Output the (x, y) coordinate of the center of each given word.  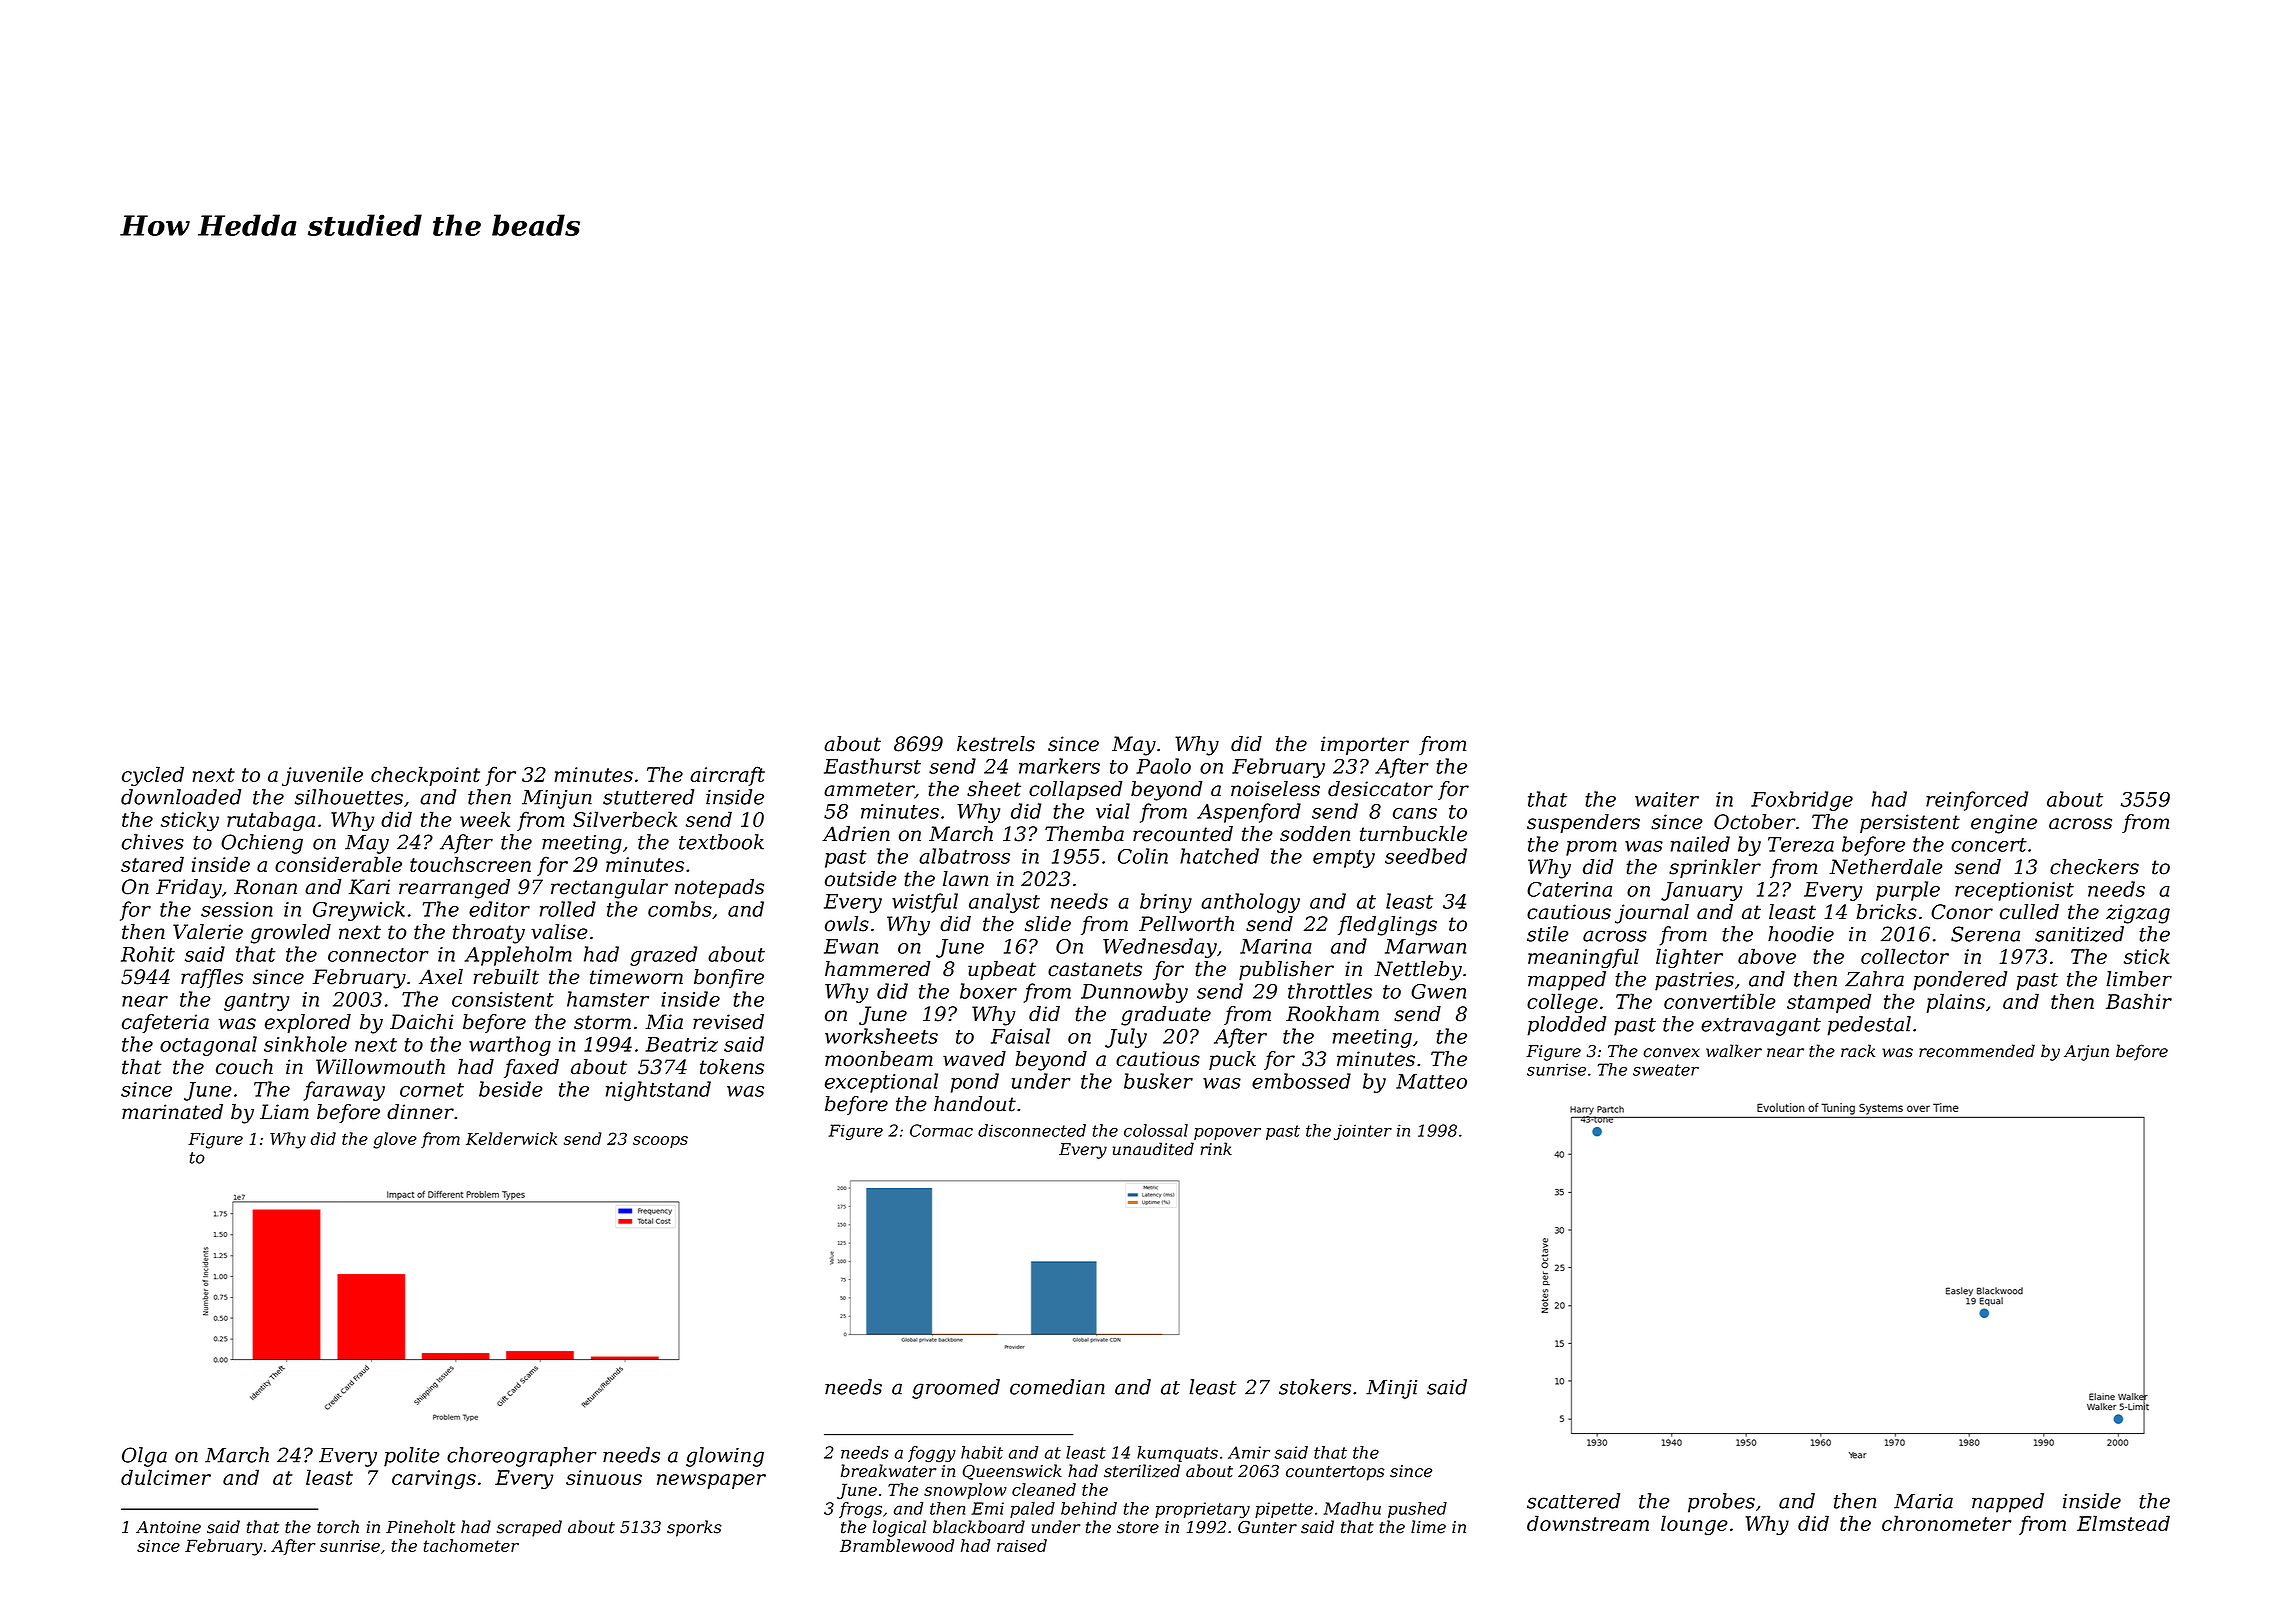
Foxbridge (1802, 801)
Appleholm (518, 956)
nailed (1700, 844)
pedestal (1869, 1026)
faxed (531, 1068)
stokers (1315, 1387)
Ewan (851, 946)
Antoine (168, 1527)
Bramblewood (897, 1545)
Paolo (1163, 766)
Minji (1392, 1389)
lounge (1694, 1525)
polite (412, 1457)
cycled (153, 776)
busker (1158, 1081)
